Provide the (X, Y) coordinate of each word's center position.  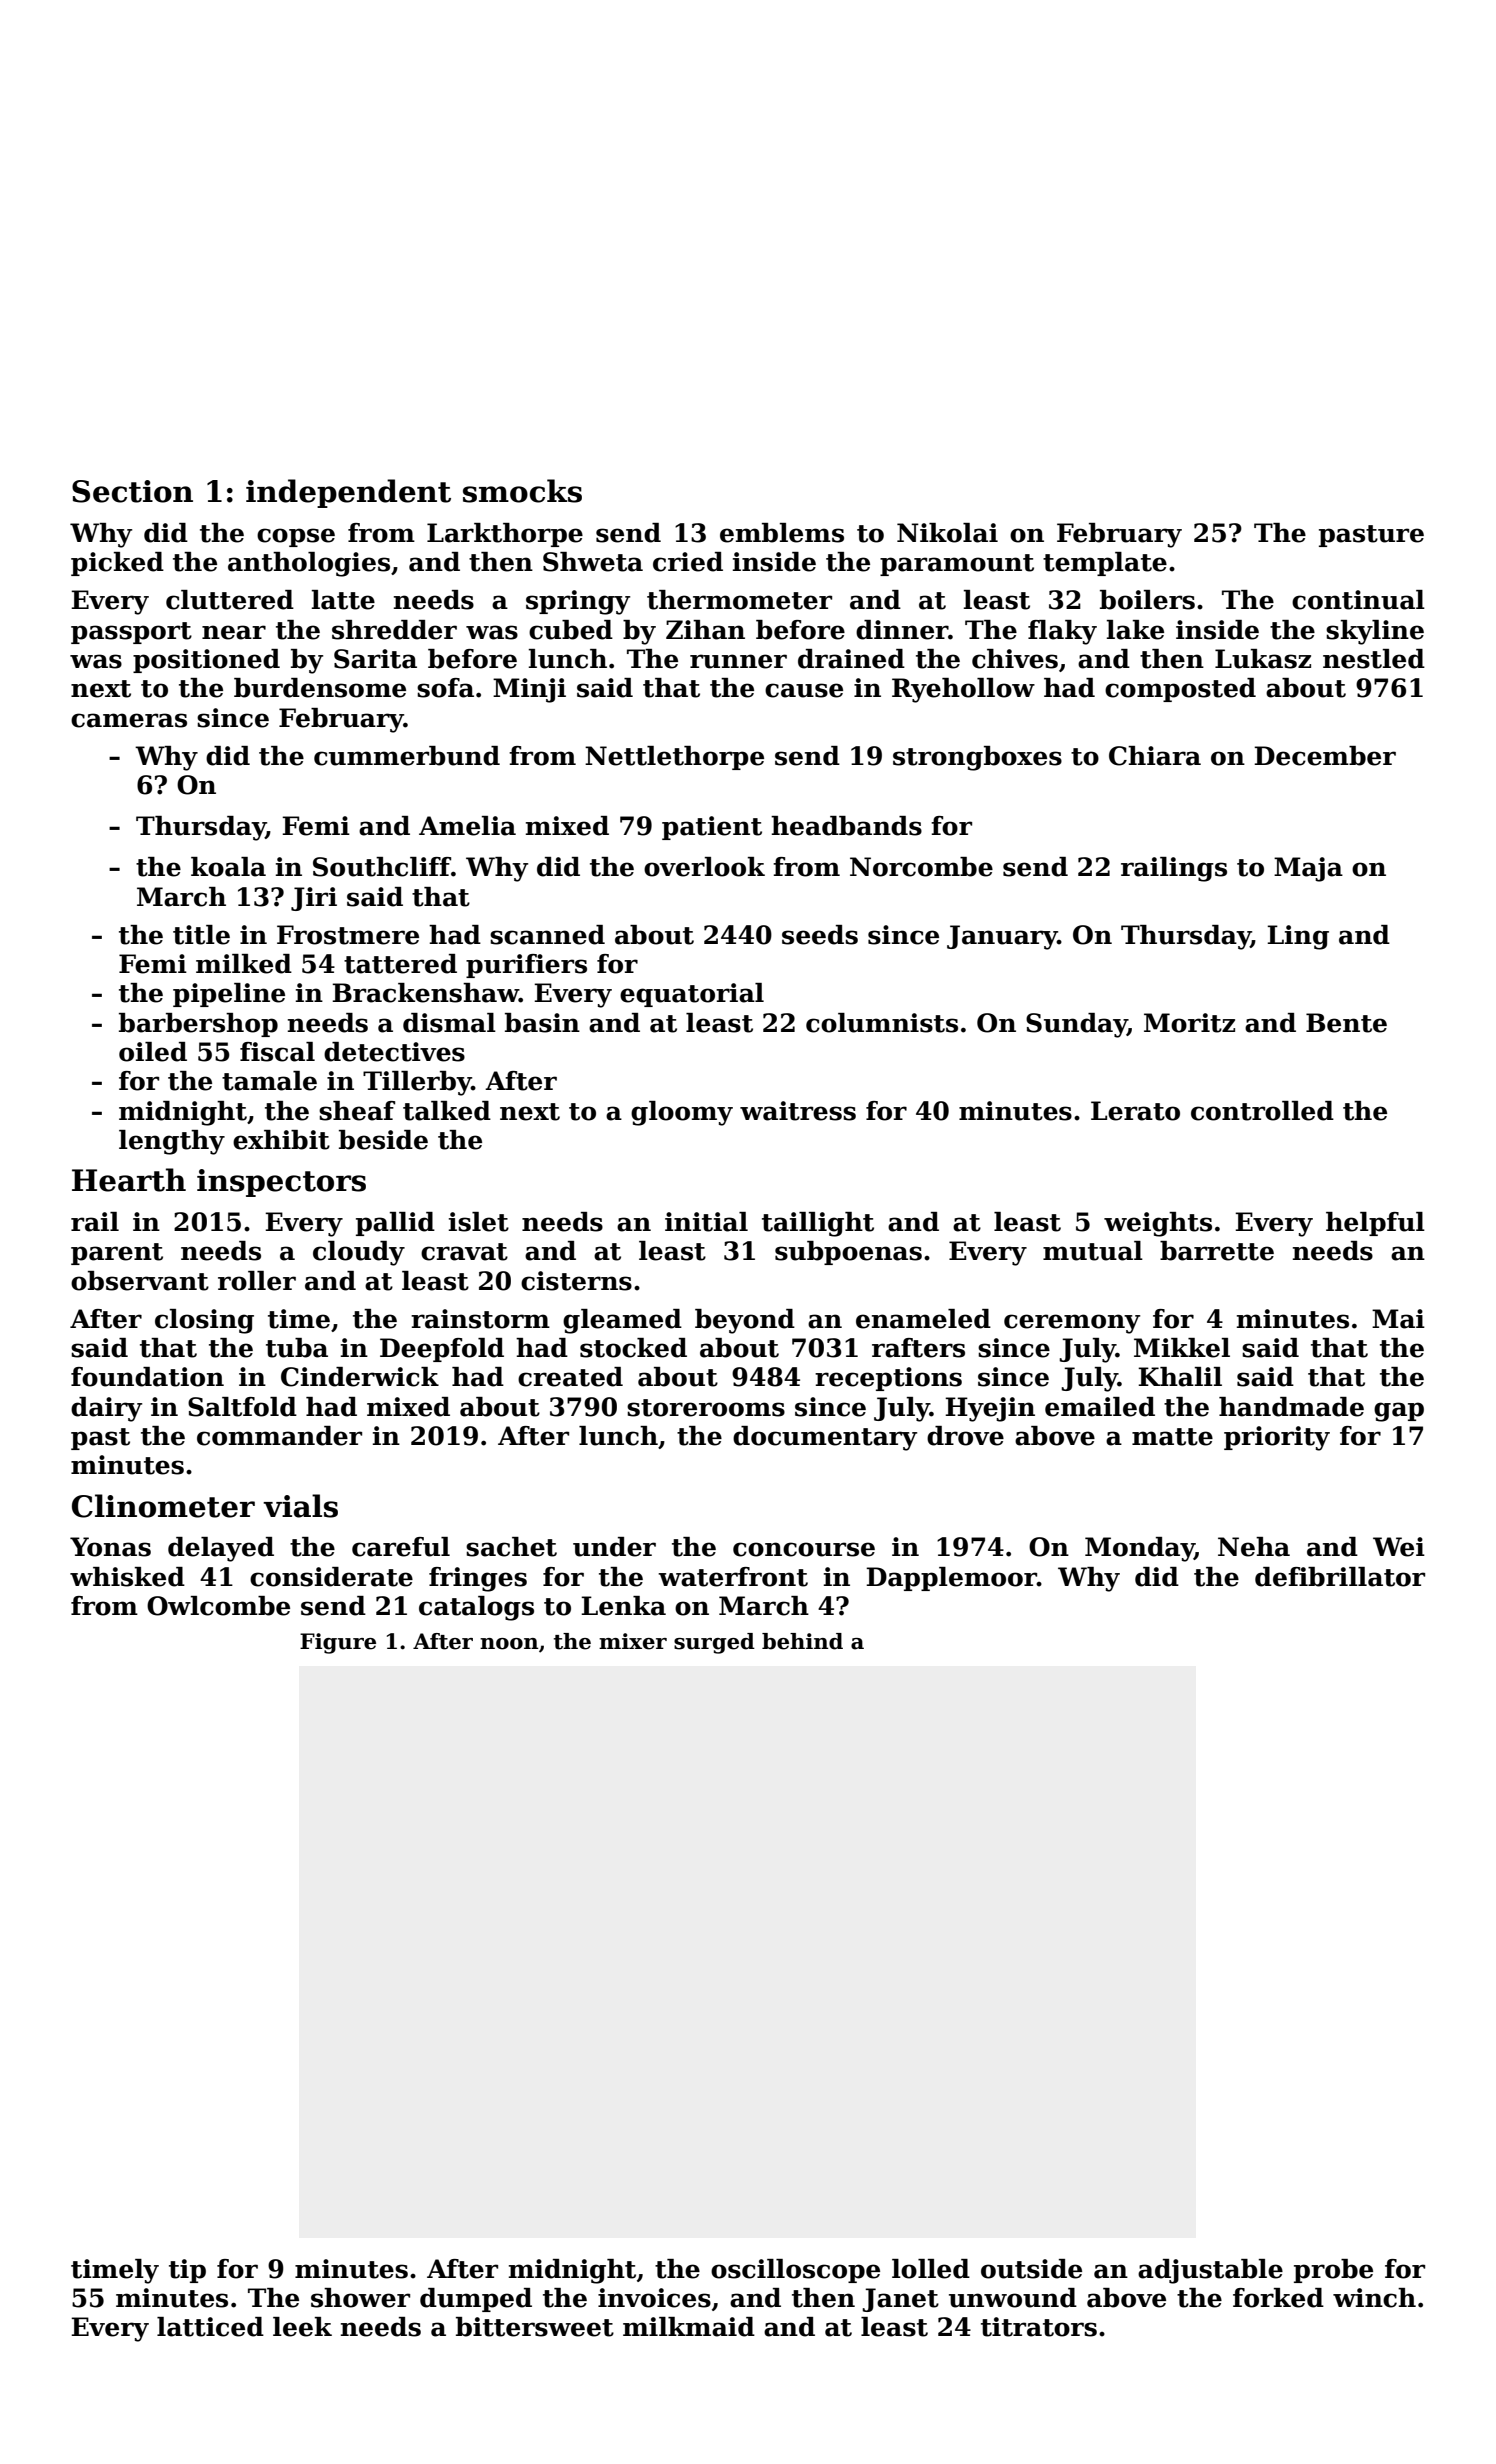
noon (509, 1644)
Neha (1254, 1547)
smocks (522, 491)
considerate (331, 1577)
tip (187, 2271)
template (1105, 564)
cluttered (230, 600)
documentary (825, 1438)
